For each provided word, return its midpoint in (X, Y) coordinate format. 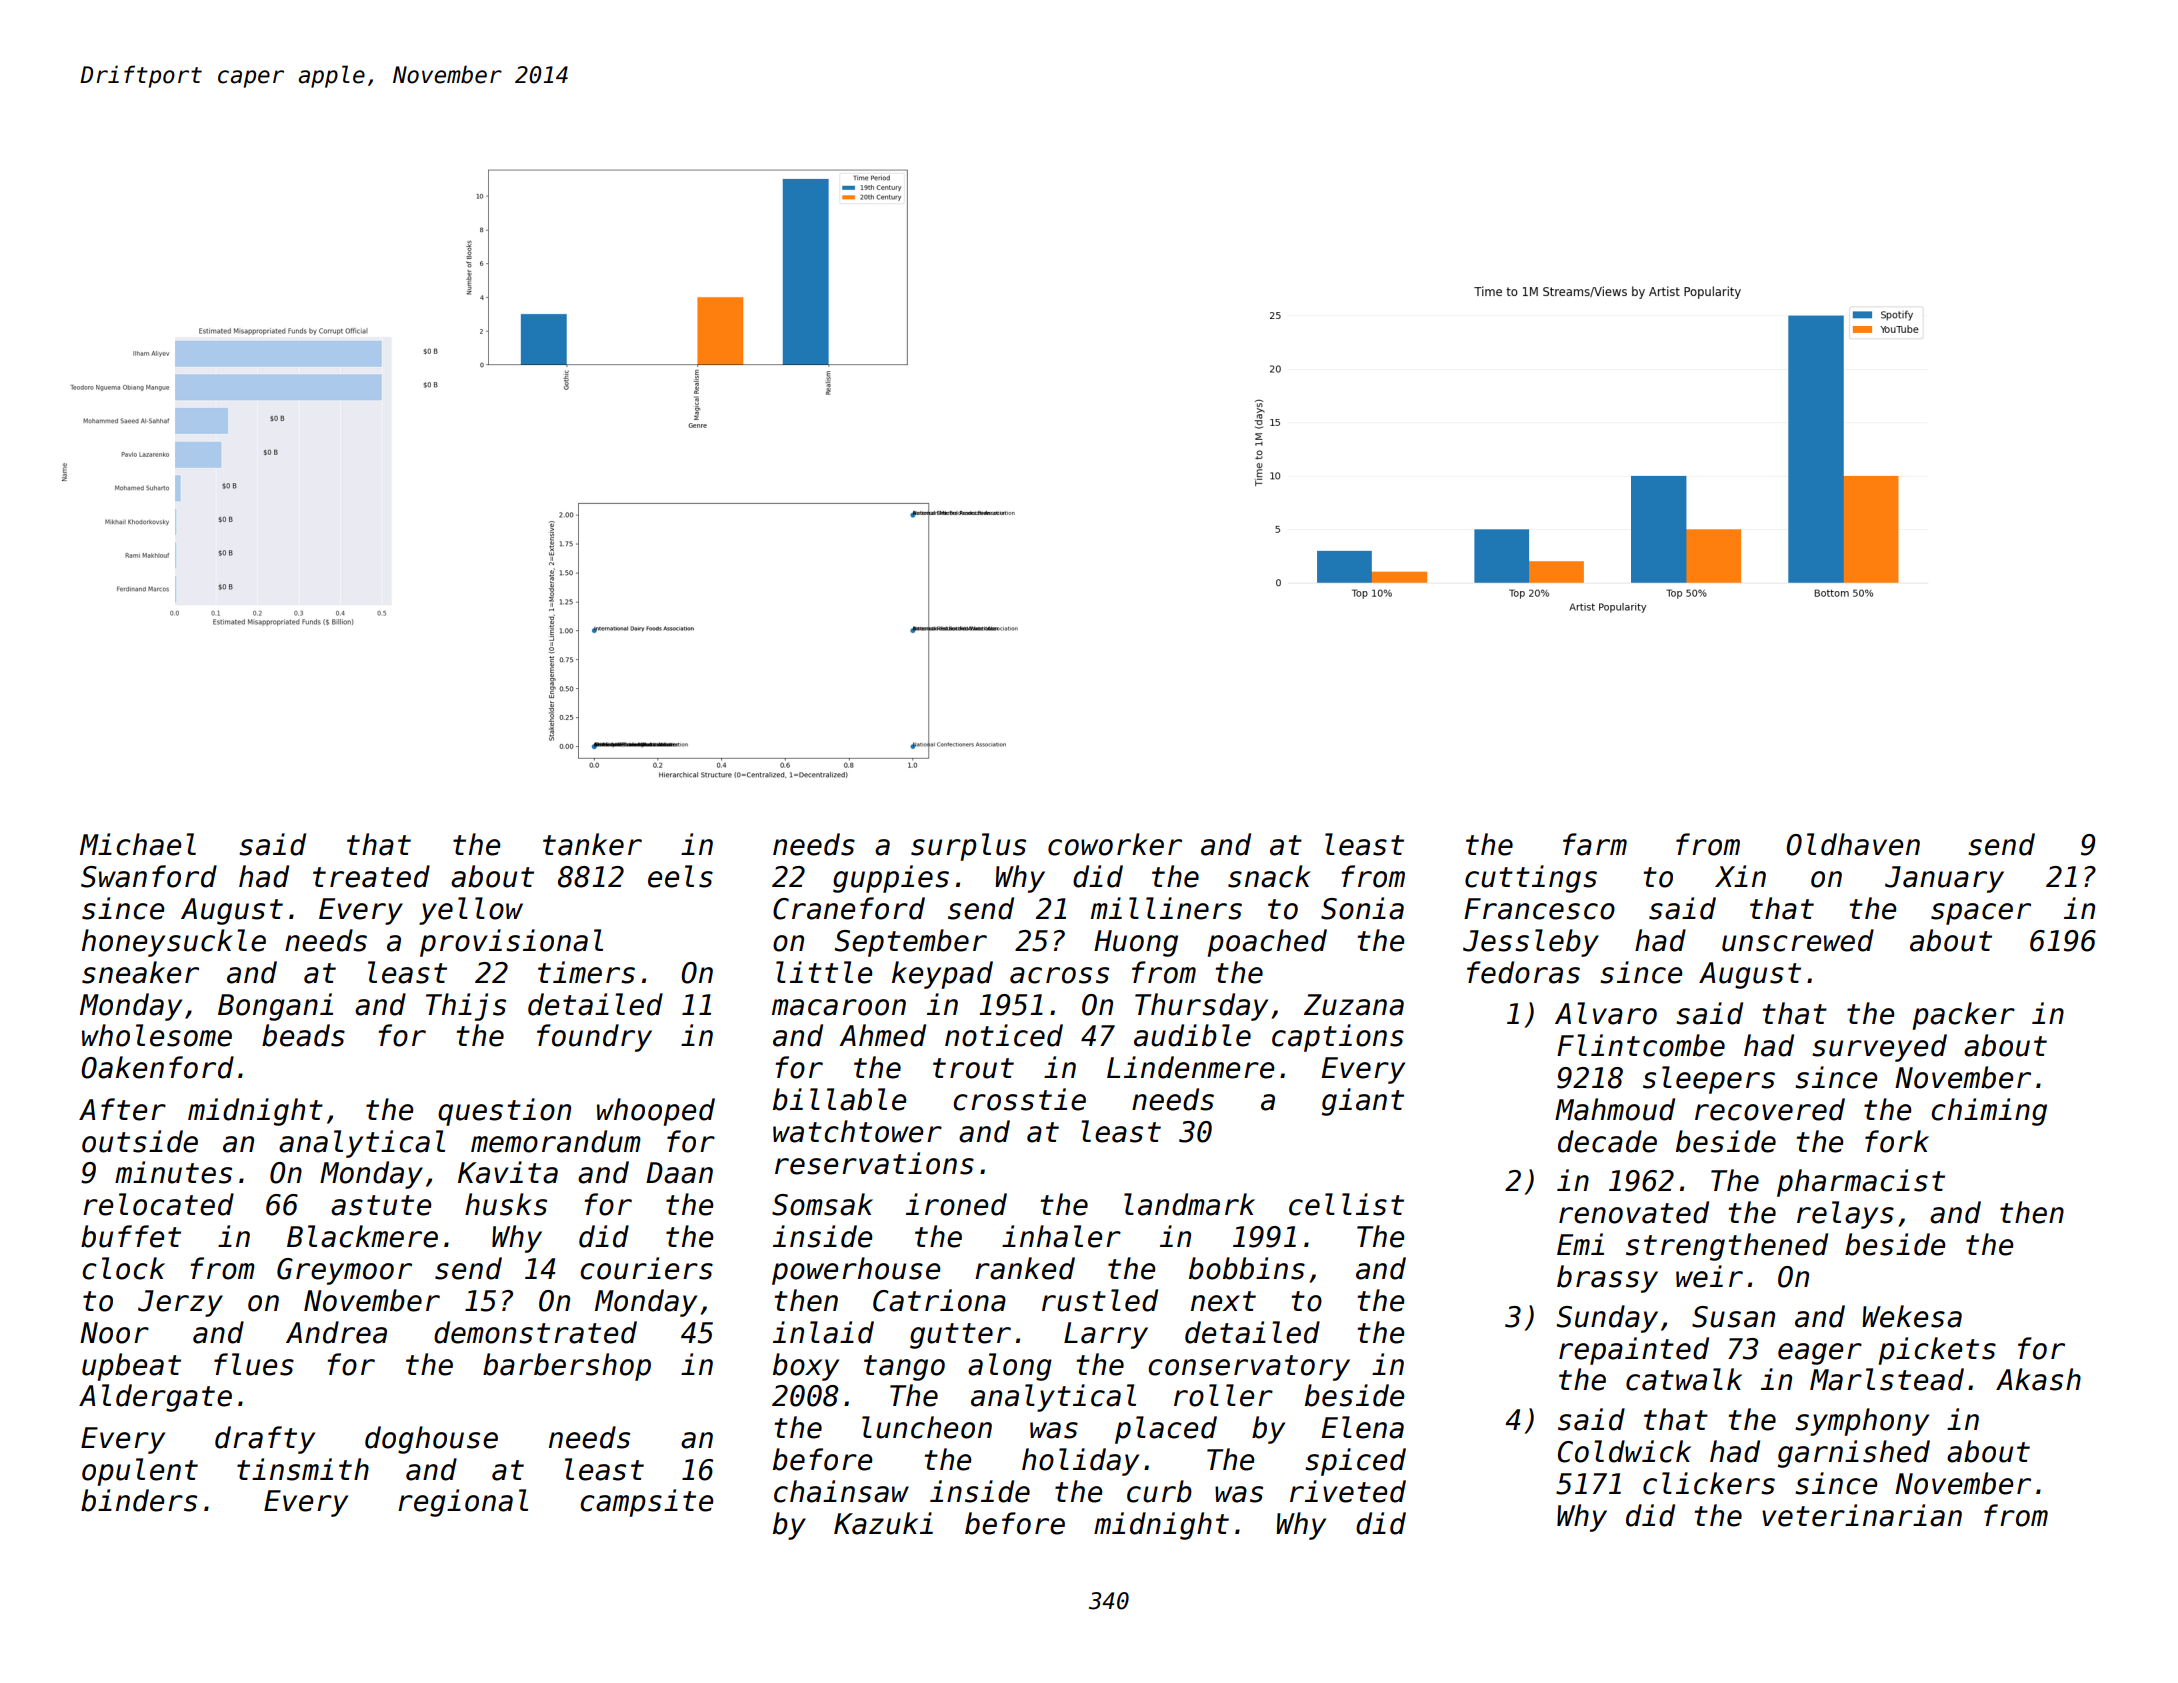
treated (371, 876)
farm (1595, 844)
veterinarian (1862, 1515)
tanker (592, 844)
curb (1159, 1491)
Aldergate (155, 1398)
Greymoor (344, 1271)
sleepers (1709, 1080)
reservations (874, 1163)
